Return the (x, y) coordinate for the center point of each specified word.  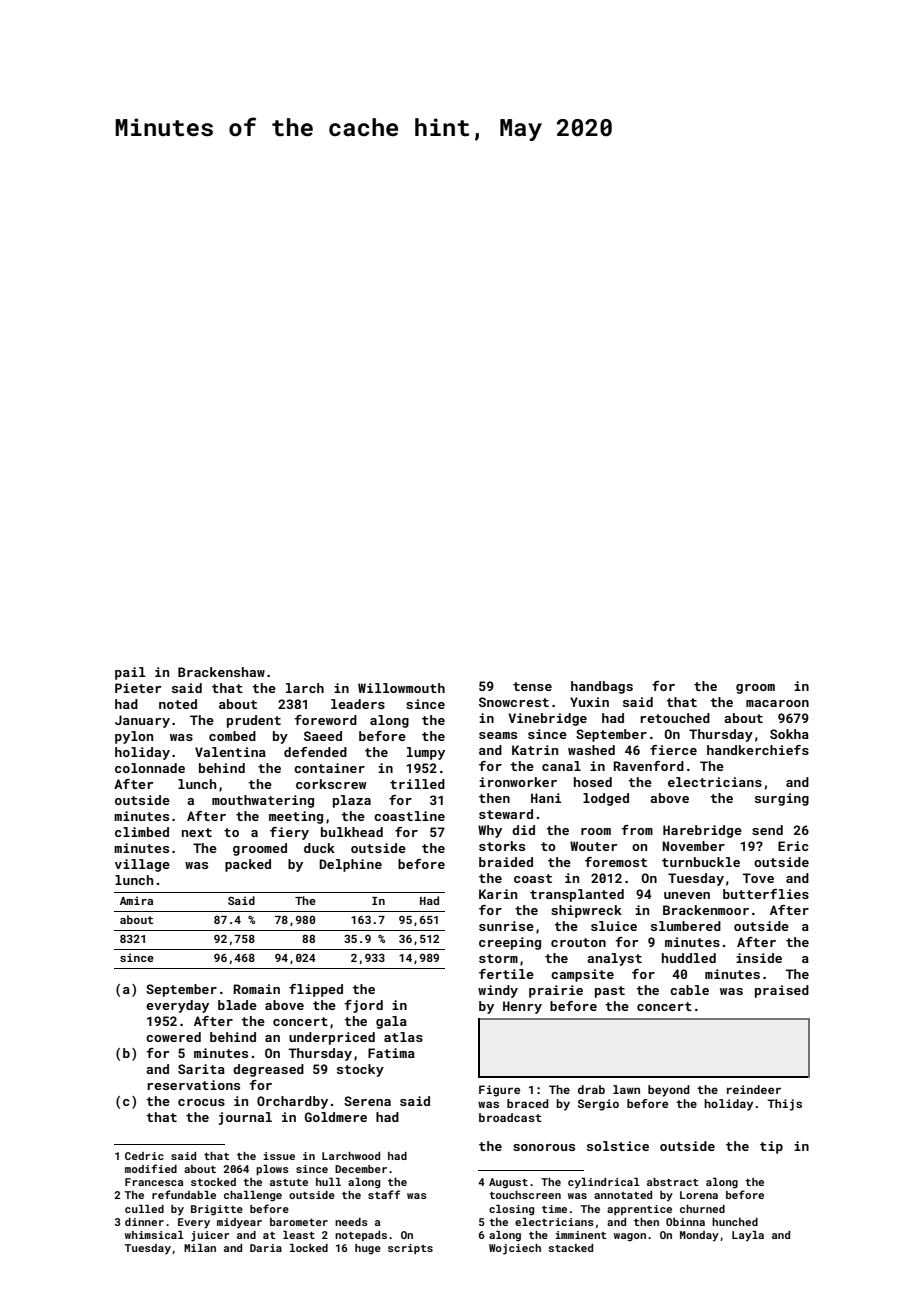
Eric (793, 846)
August (508, 1183)
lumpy (426, 753)
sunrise (506, 926)
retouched (675, 718)
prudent (254, 721)
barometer (299, 1222)
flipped (316, 990)
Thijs (784, 1105)
